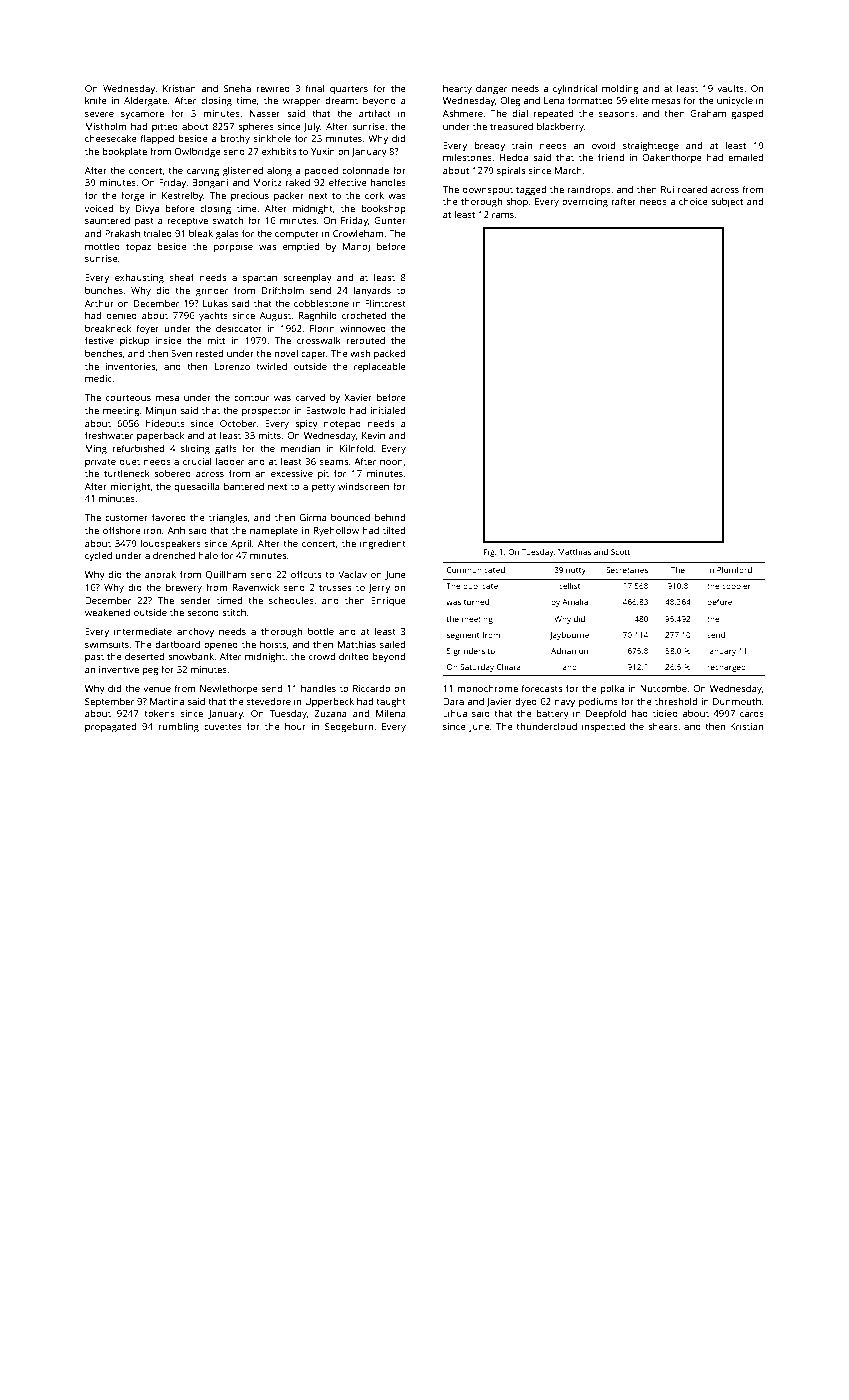 The image size is (849, 1400). I want to click on hoists, so click(273, 644).
